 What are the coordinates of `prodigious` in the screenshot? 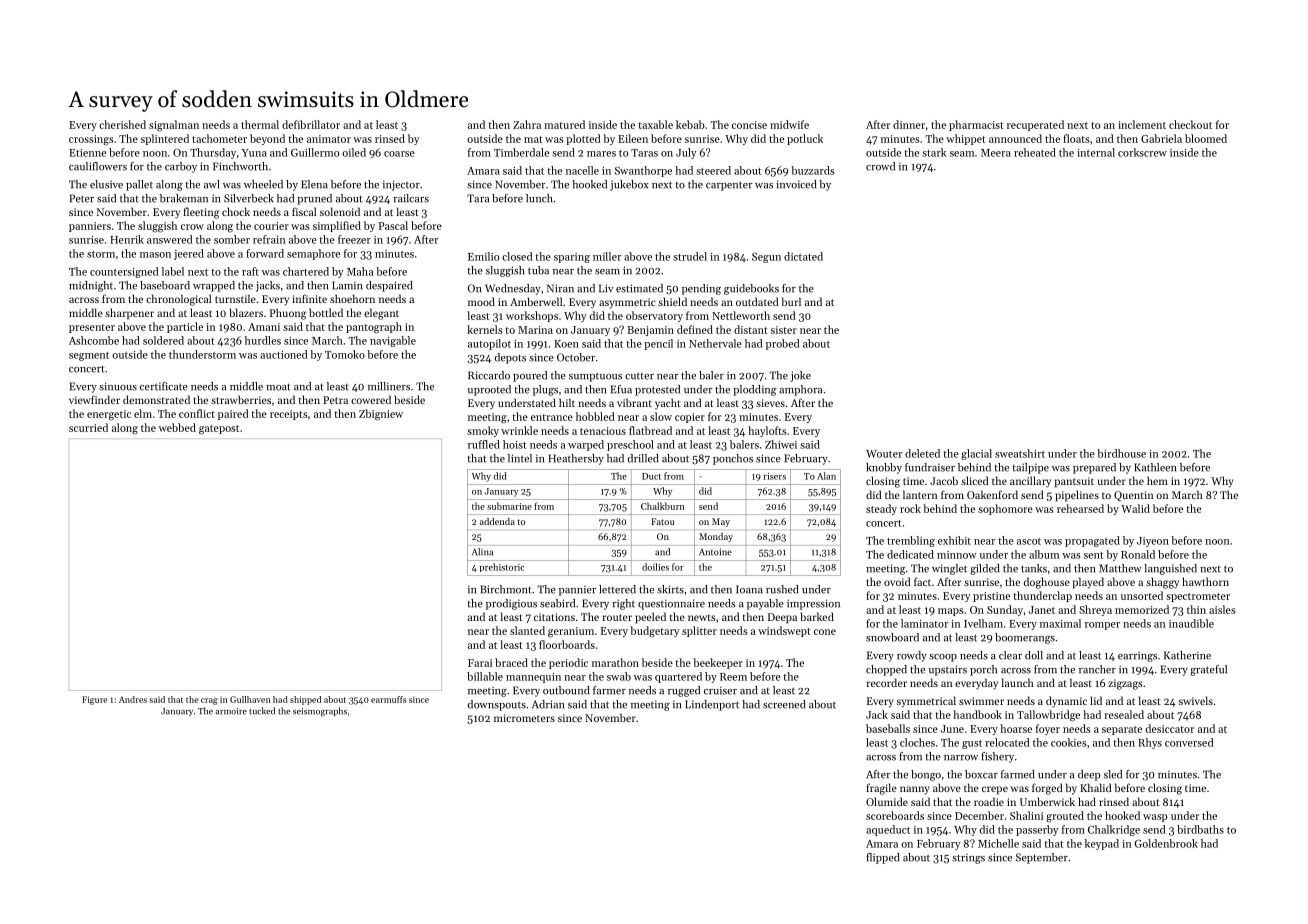 It's located at (511, 604).
